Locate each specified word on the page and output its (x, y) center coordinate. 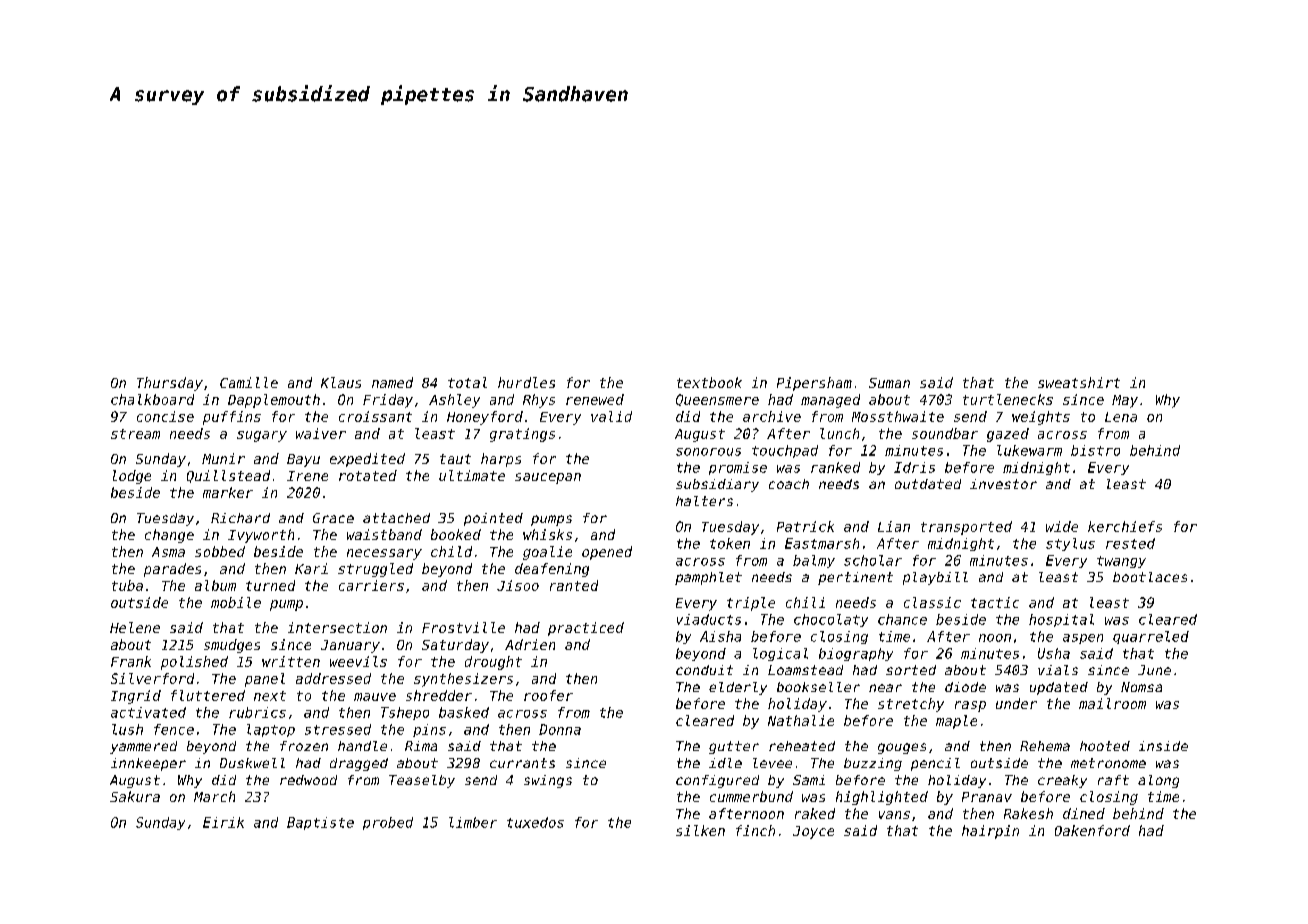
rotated (368, 475)
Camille (249, 382)
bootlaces (1150, 577)
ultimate (472, 475)
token (730, 543)
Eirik (223, 822)
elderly (738, 688)
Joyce (813, 832)
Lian (894, 526)
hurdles (526, 382)
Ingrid (136, 697)
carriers (371, 585)
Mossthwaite (898, 416)
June (1154, 670)
